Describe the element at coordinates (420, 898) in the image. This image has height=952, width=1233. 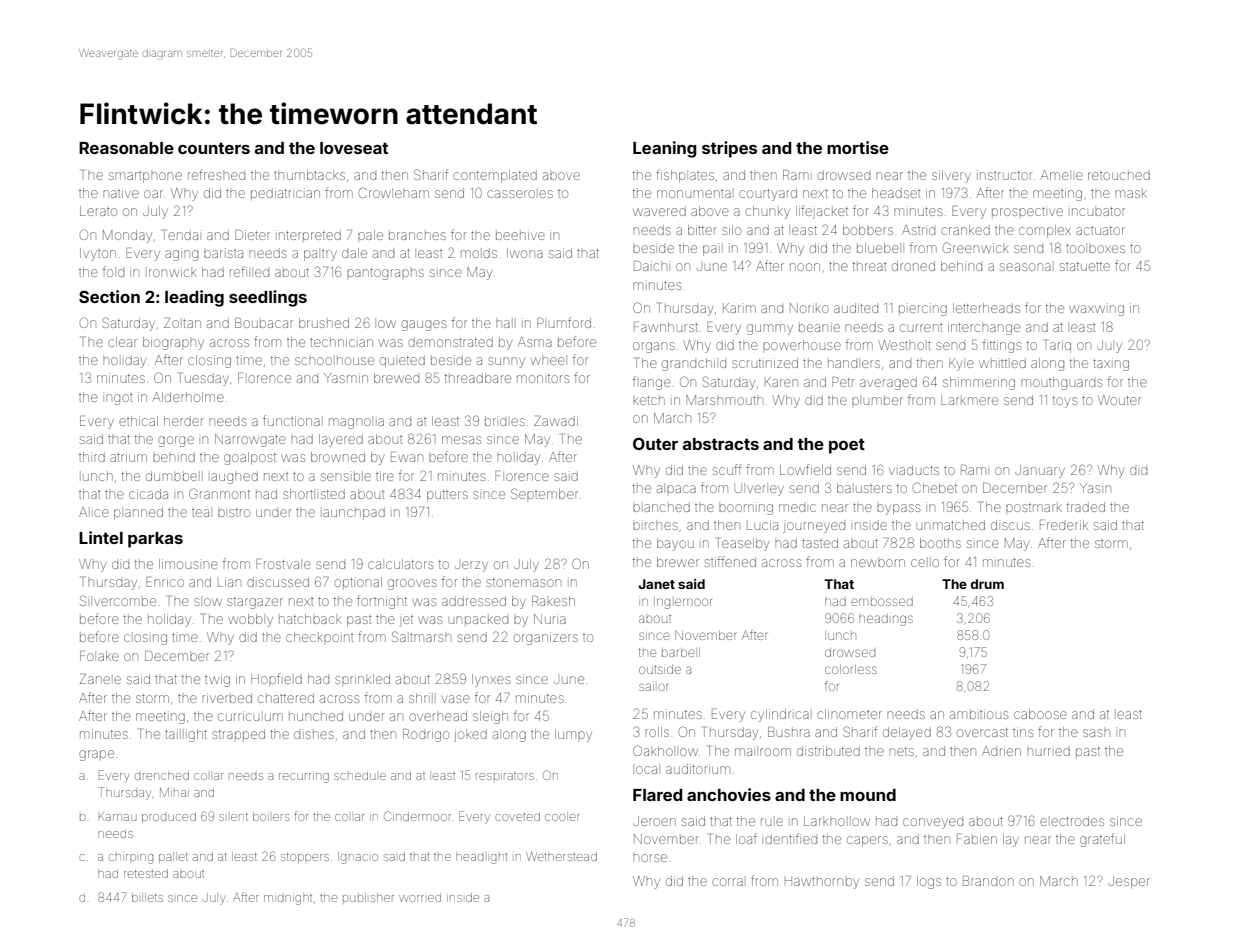
I see `worried` at that location.
